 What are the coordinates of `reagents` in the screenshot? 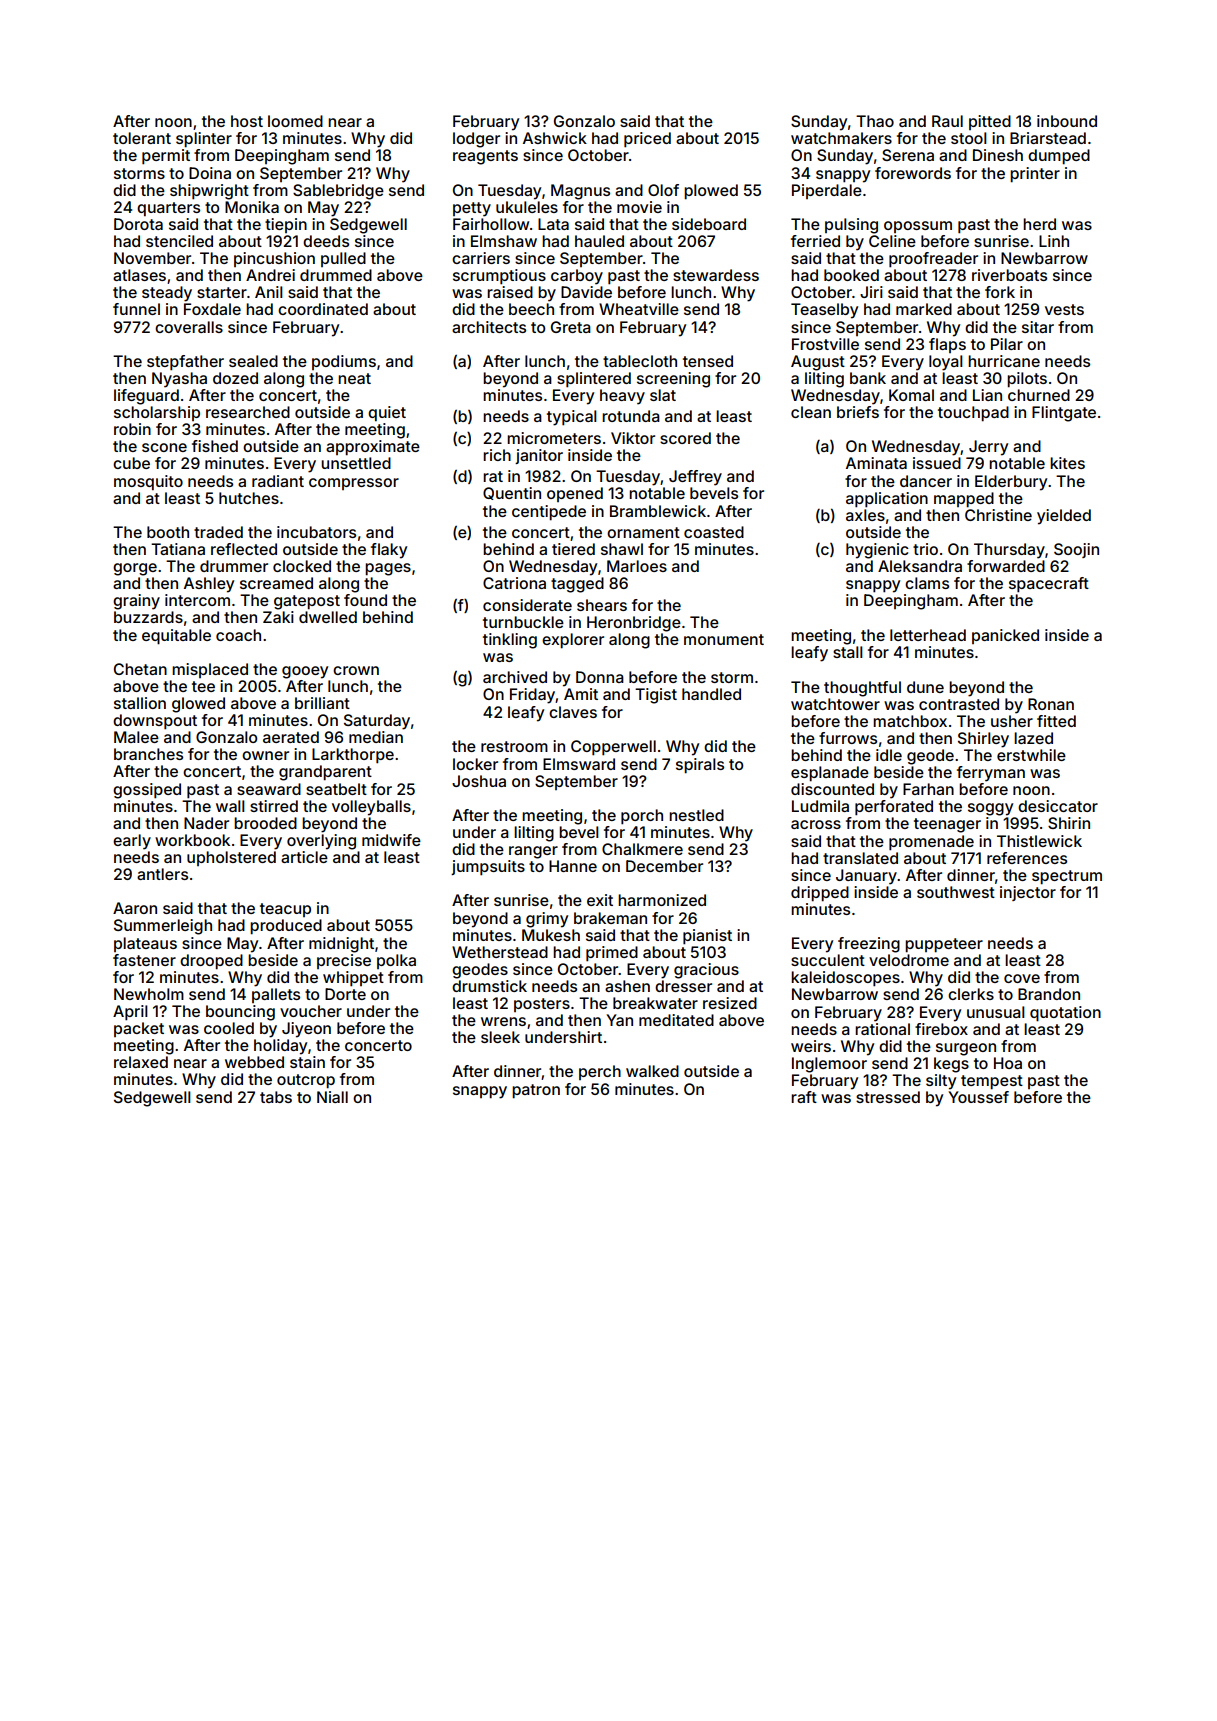 It's located at (485, 157).
